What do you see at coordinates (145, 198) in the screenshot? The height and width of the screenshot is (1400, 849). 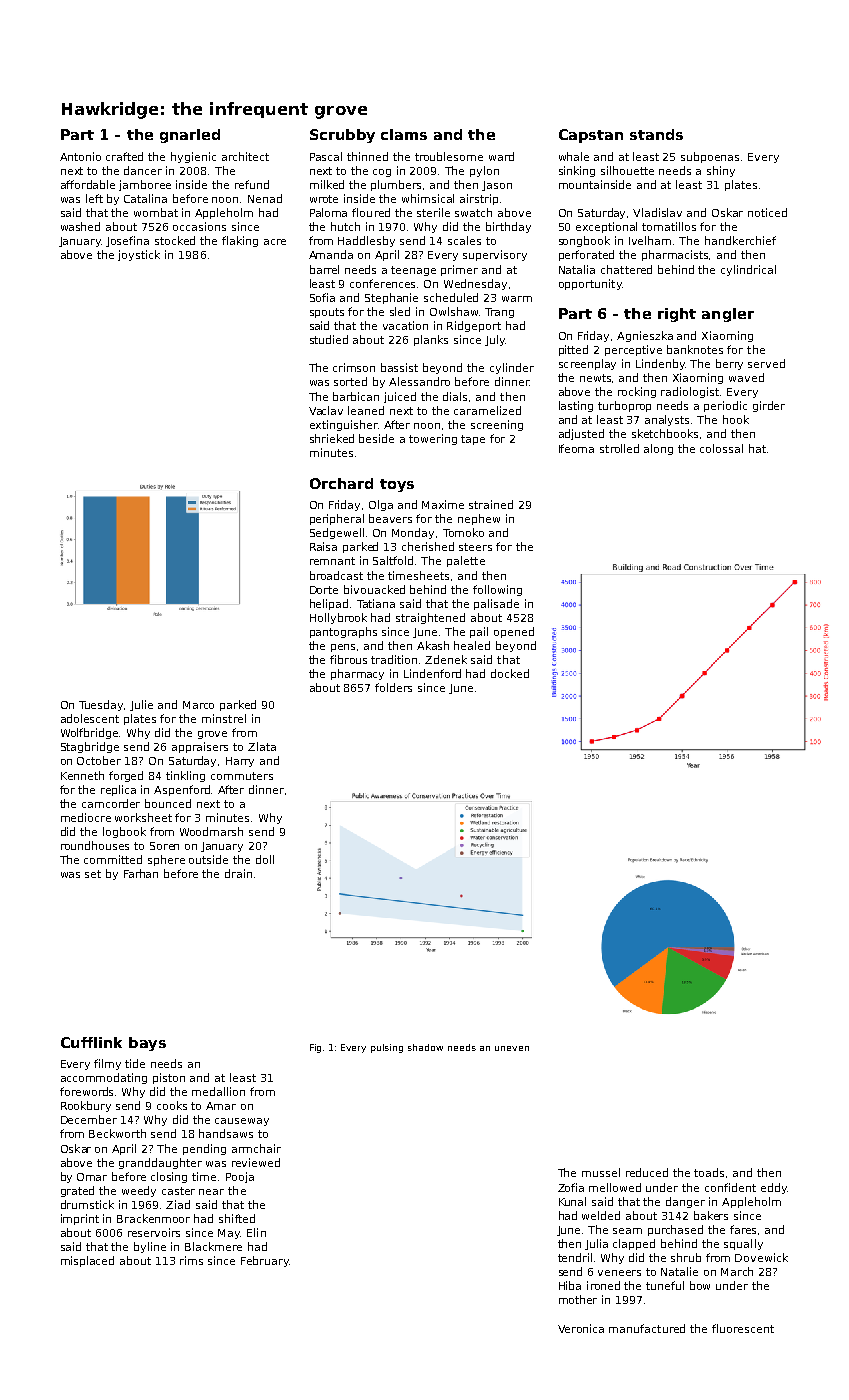 I see `Catalina` at bounding box center [145, 198].
